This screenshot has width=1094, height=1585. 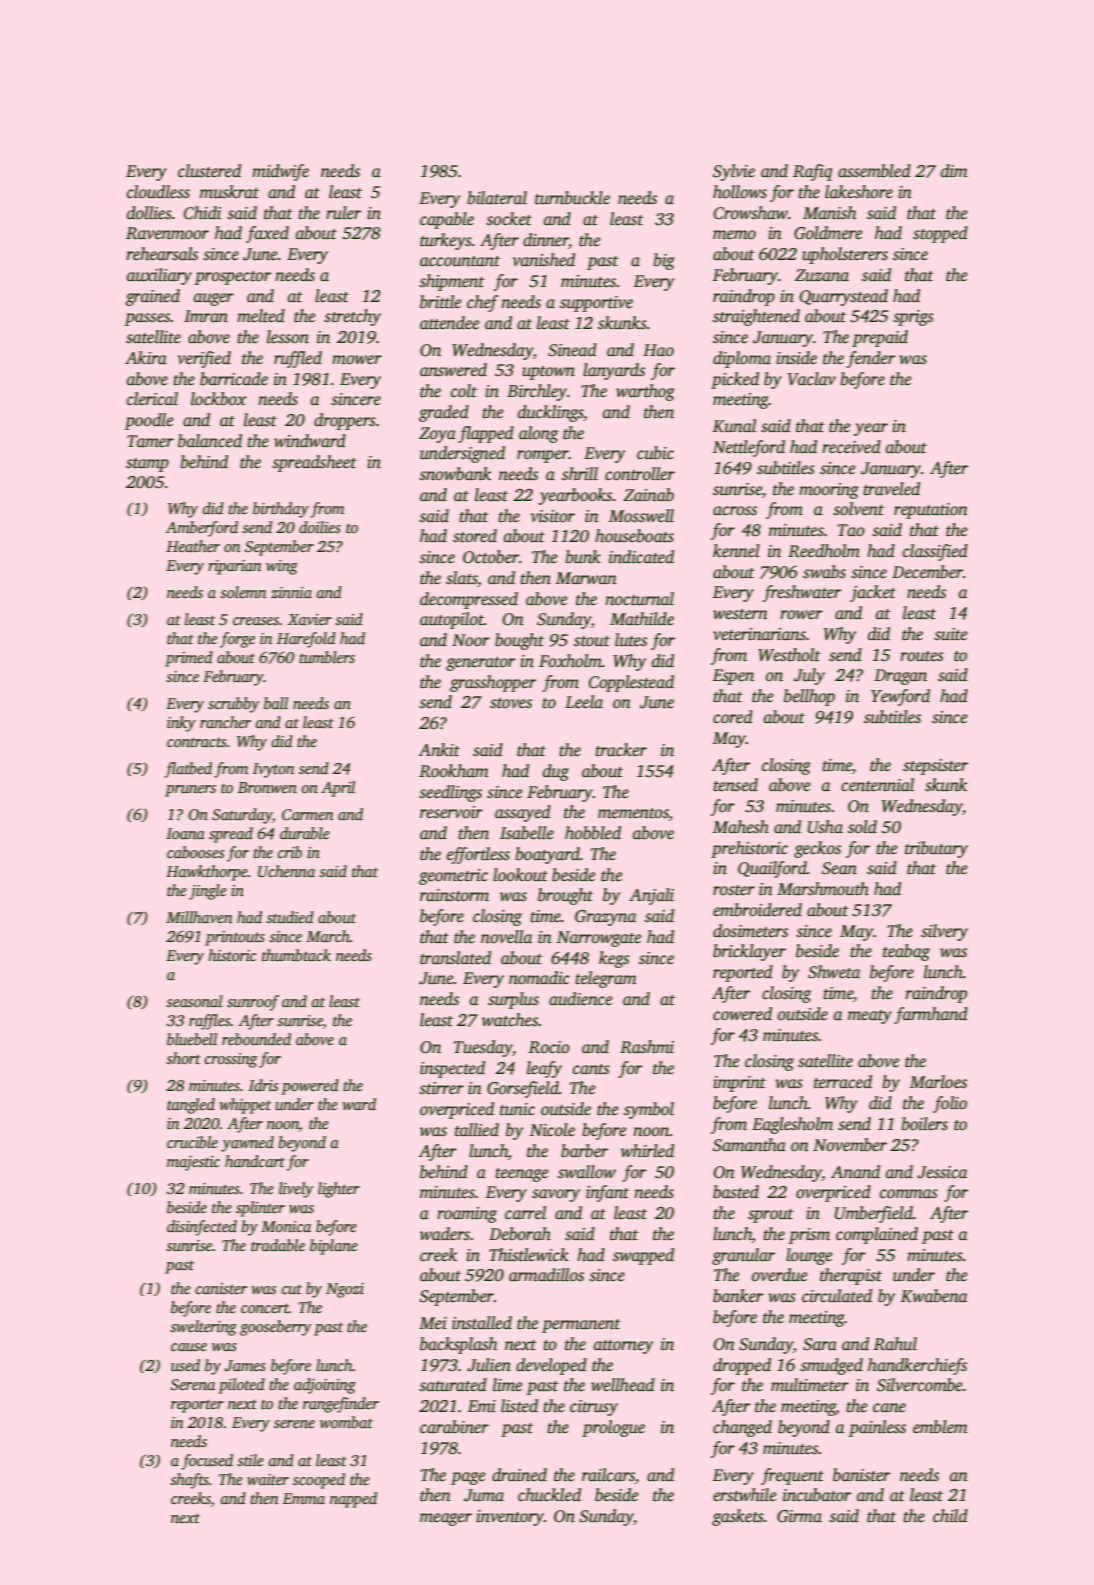 I want to click on faxed, so click(x=267, y=234).
